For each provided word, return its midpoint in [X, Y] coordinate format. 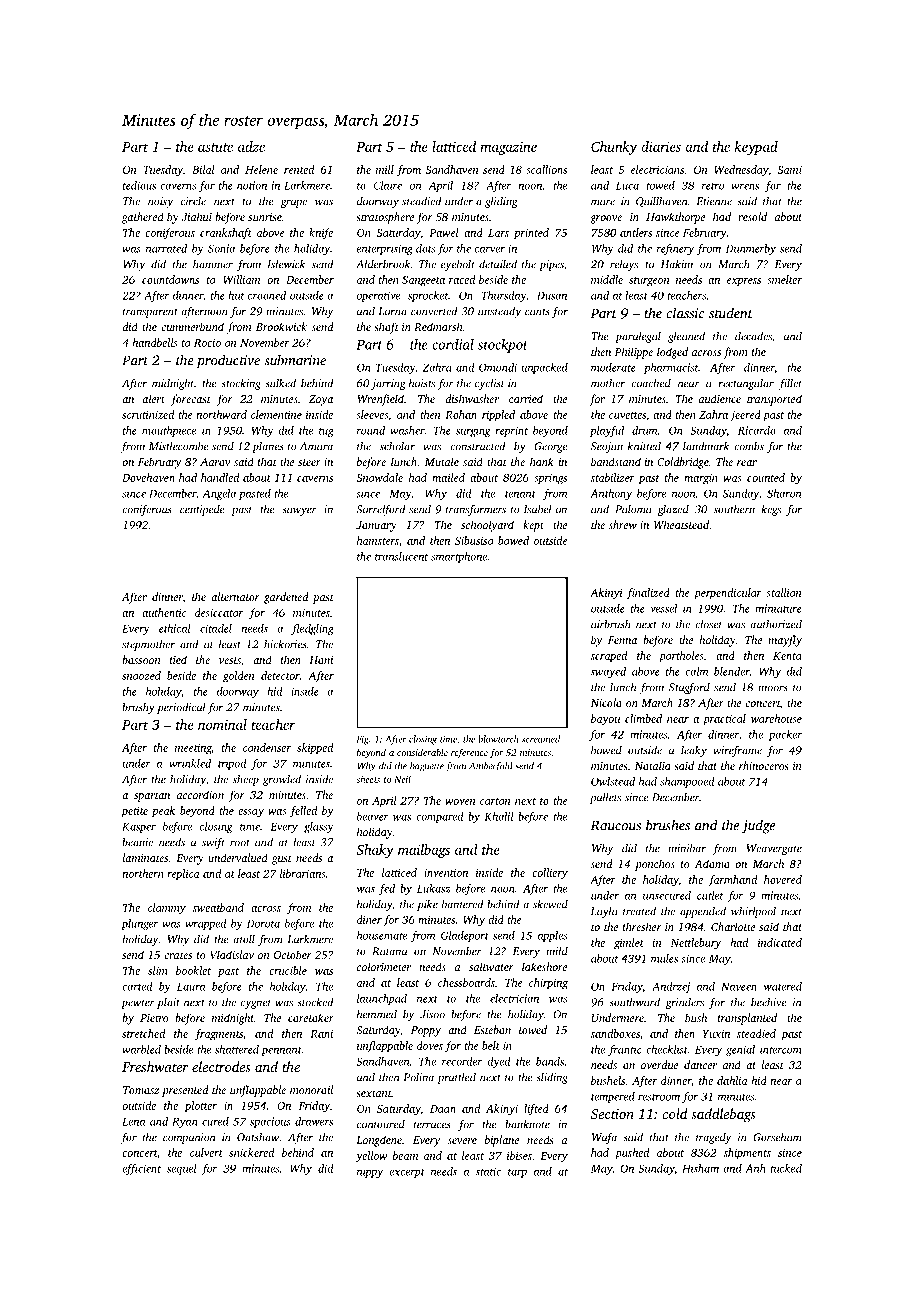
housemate [382, 935]
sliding [552, 1078]
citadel [216, 628]
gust [282, 860]
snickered [252, 1152]
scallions [546, 169]
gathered [143, 218]
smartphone [459, 557]
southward [634, 1002]
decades [753, 336]
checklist [667, 1049]
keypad [756, 148]
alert [153, 398]
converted [434, 311]
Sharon [784, 493]
